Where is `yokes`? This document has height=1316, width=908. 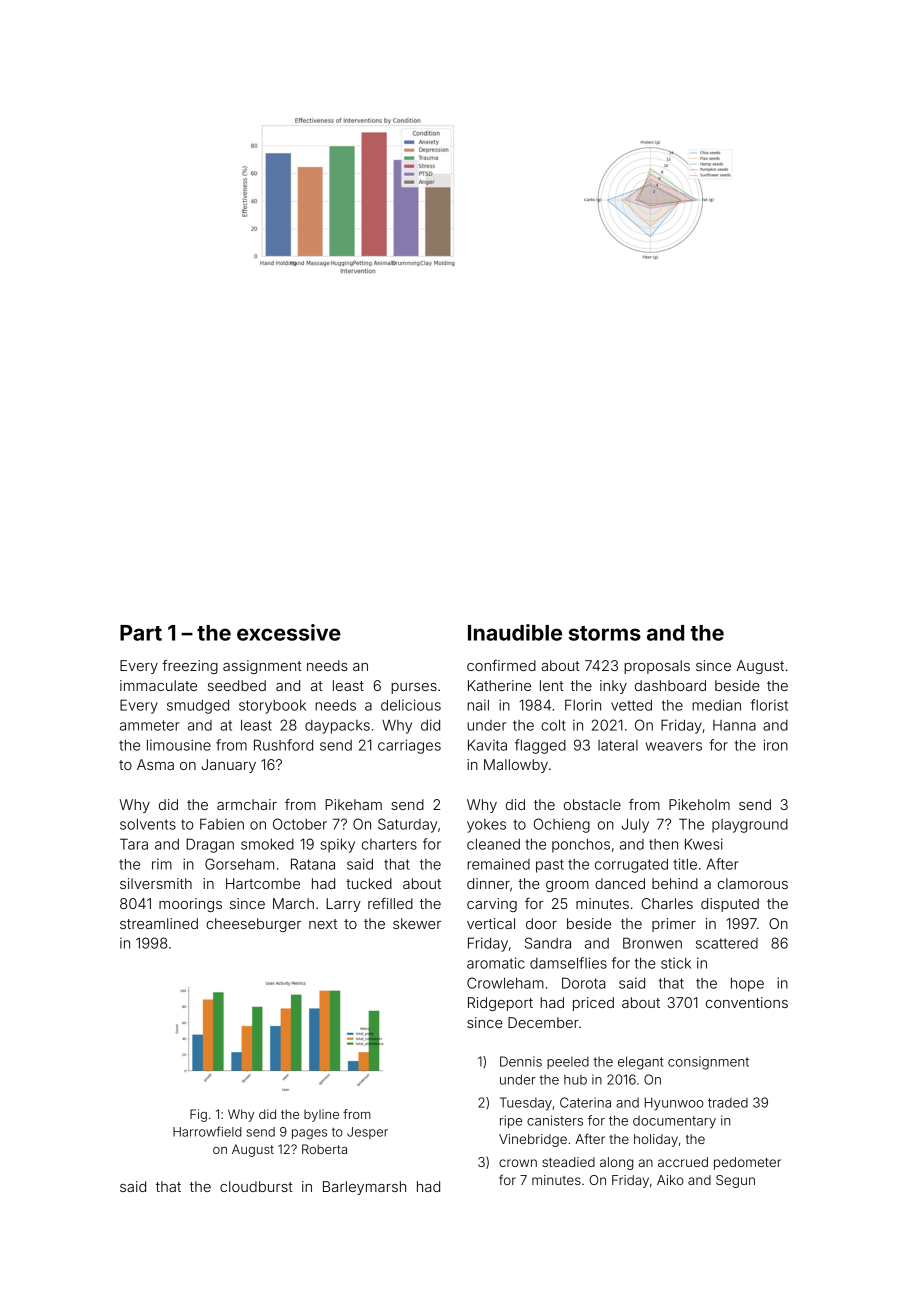
yokes is located at coordinates (486, 826).
